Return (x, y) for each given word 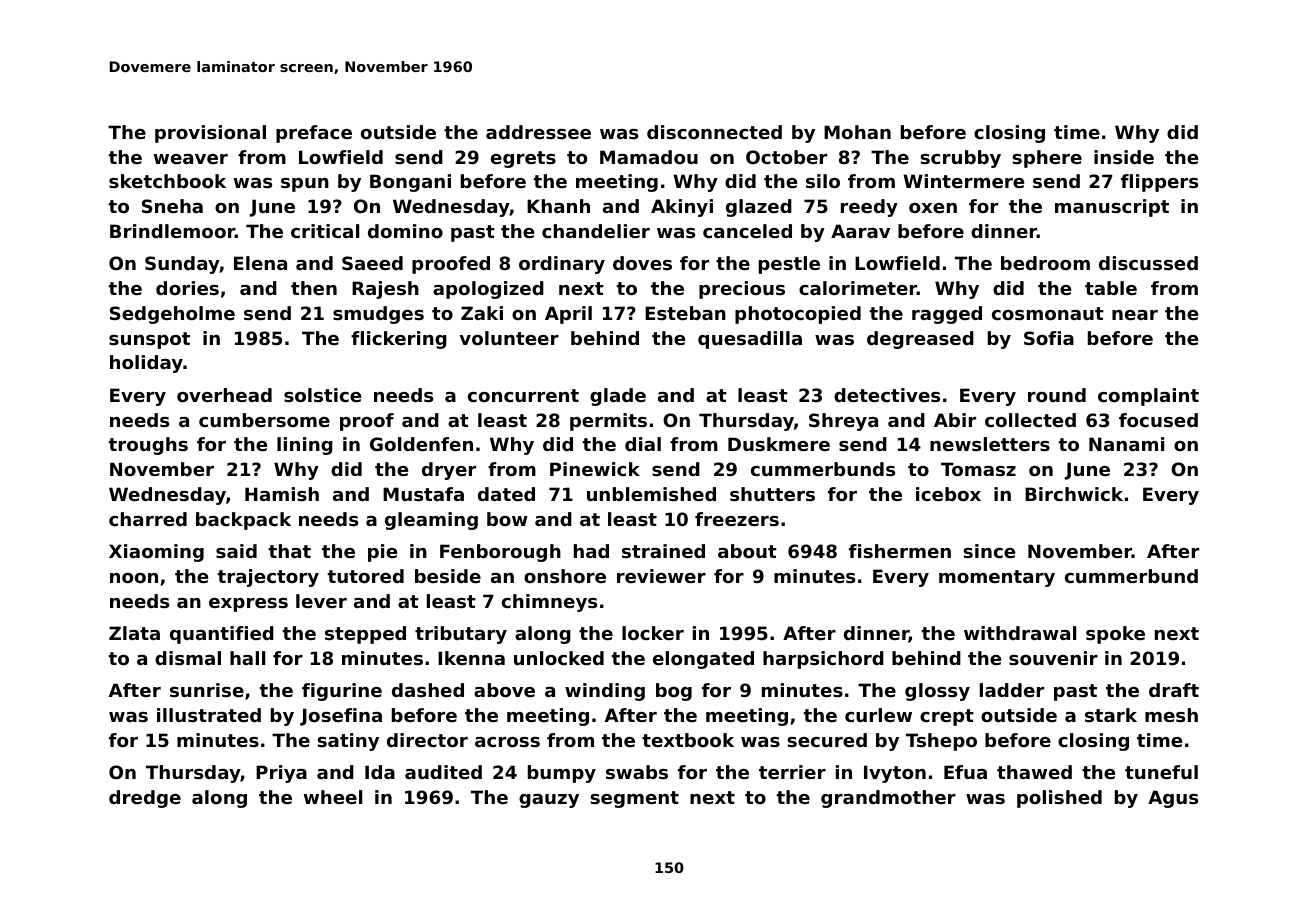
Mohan (857, 132)
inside (1124, 157)
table (1111, 288)
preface (314, 134)
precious (742, 290)
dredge (145, 799)
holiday (146, 364)
